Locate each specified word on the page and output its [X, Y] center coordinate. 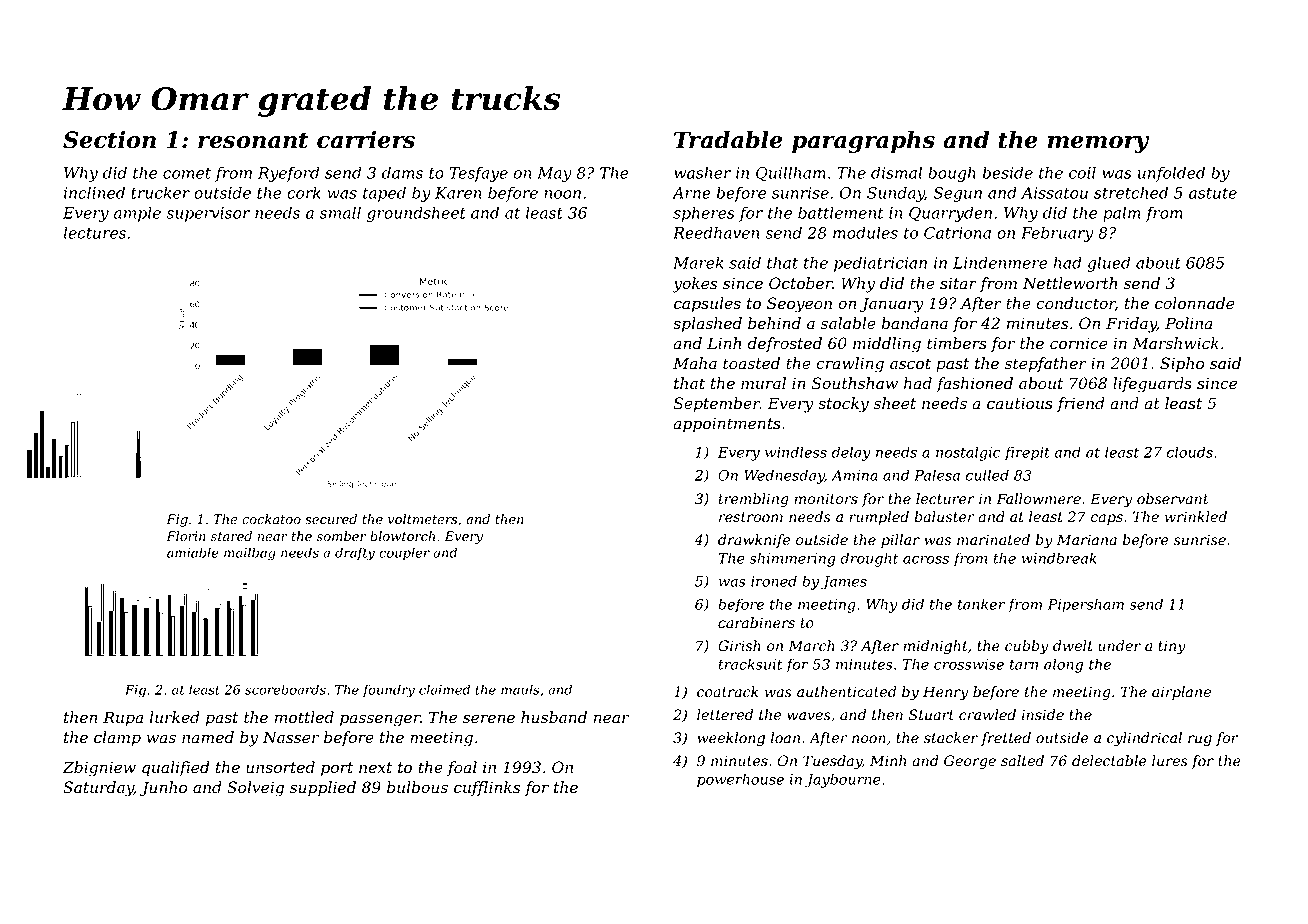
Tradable [728, 140]
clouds [1190, 452]
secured [331, 519]
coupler [404, 553]
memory [1098, 144]
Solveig [255, 789]
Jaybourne [843, 780]
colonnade [1194, 303]
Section [109, 140]
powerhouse [740, 780]
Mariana [1087, 540]
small [340, 212]
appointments [727, 425]
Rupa [123, 719]
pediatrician [880, 264]
